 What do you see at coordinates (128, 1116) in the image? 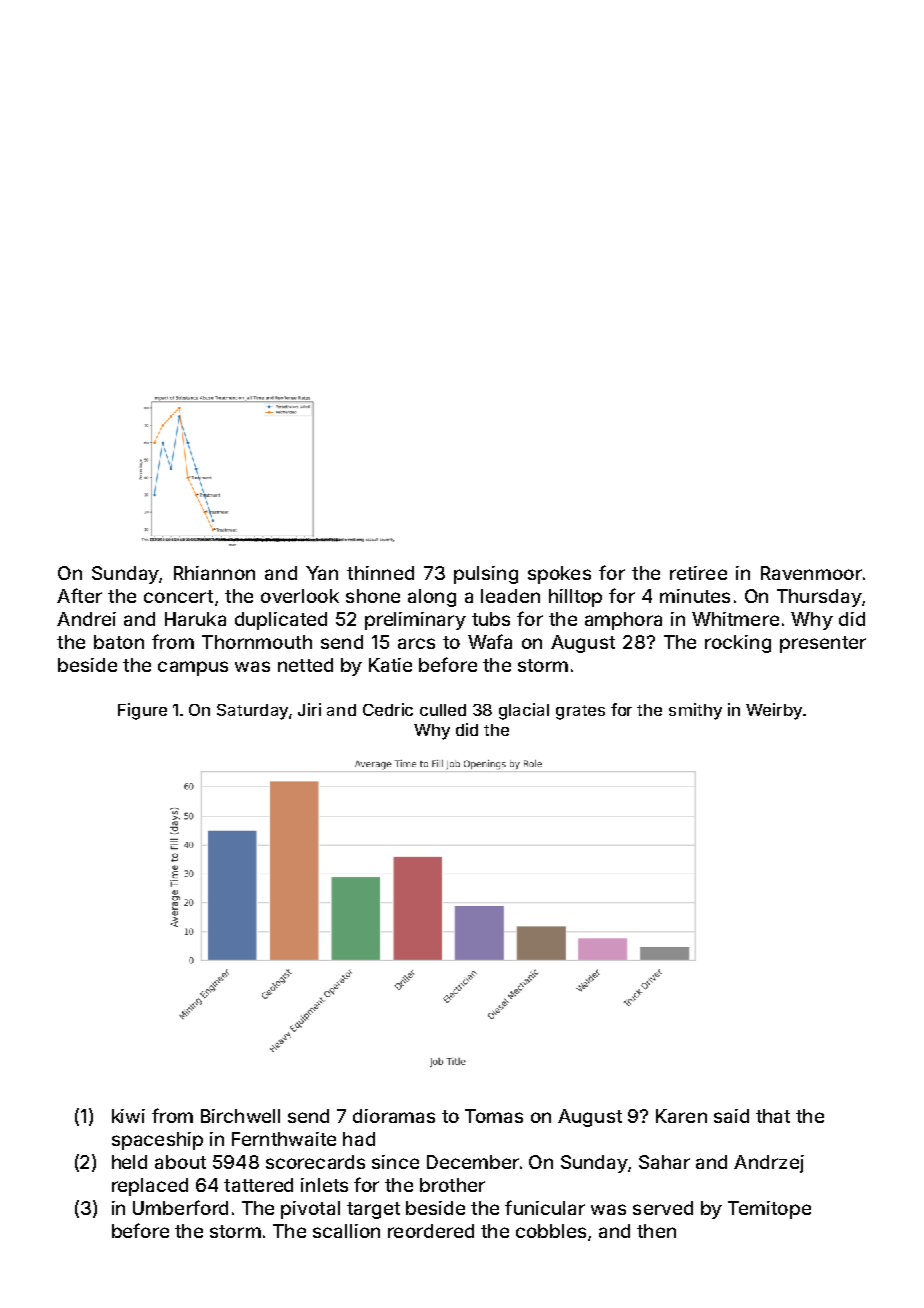
I see `kiwi` at bounding box center [128, 1116].
